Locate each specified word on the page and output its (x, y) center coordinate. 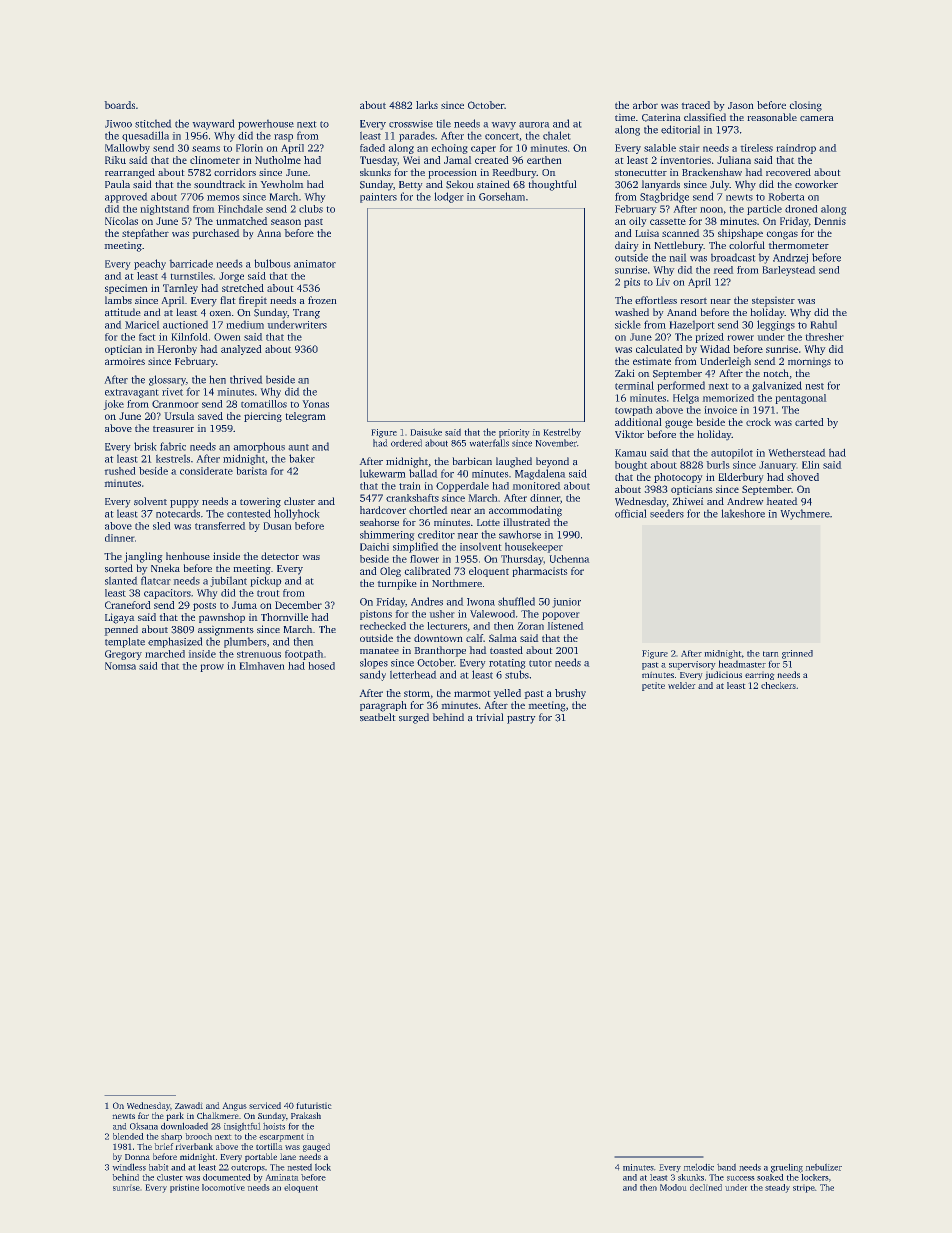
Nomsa (120, 666)
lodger (449, 197)
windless (129, 1167)
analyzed (241, 350)
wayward (213, 124)
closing (805, 106)
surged (414, 718)
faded (372, 148)
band (726, 1167)
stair (689, 148)
